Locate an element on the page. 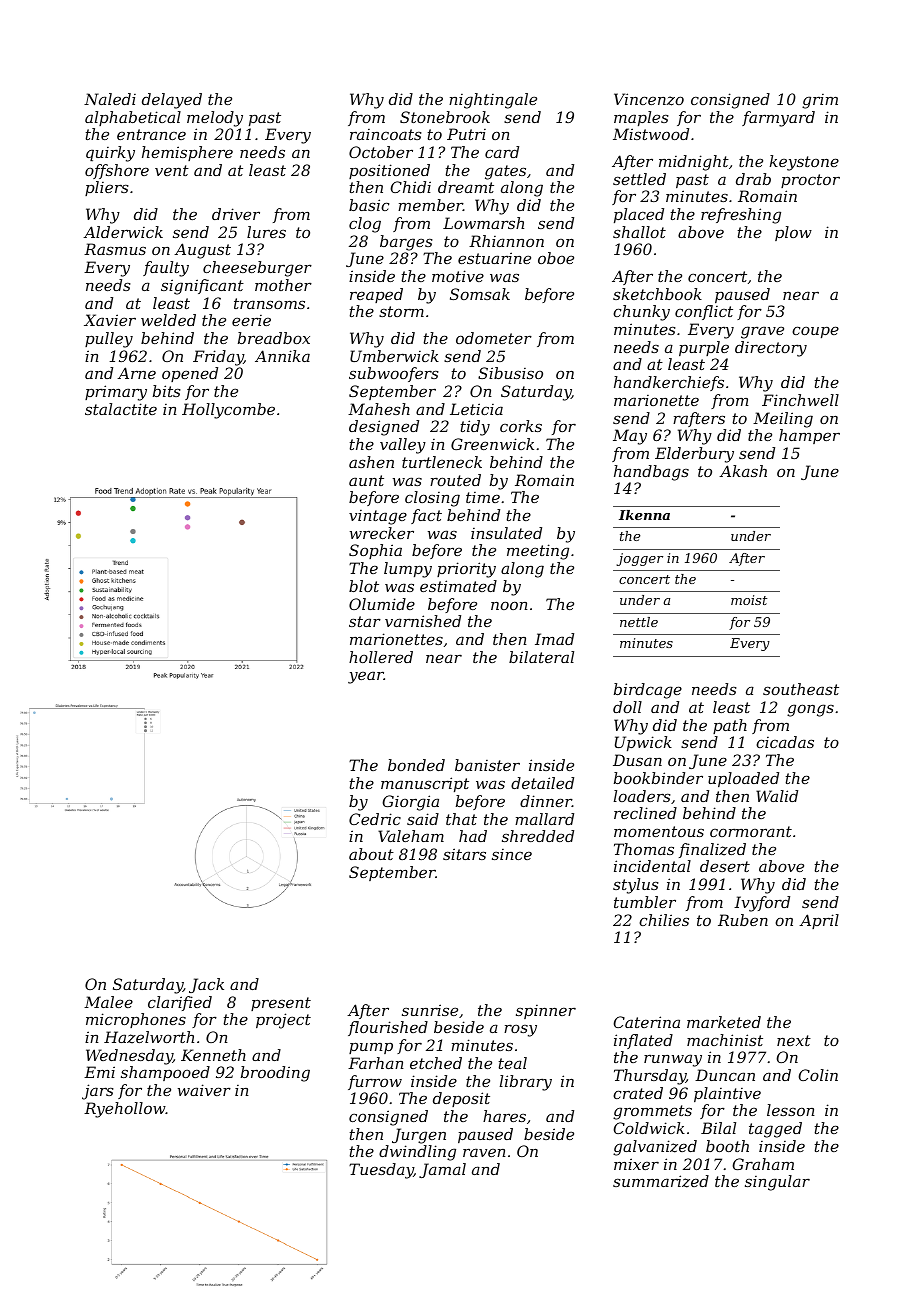 This page has width=924, height=1308. Upwick is located at coordinates (643, 743).
